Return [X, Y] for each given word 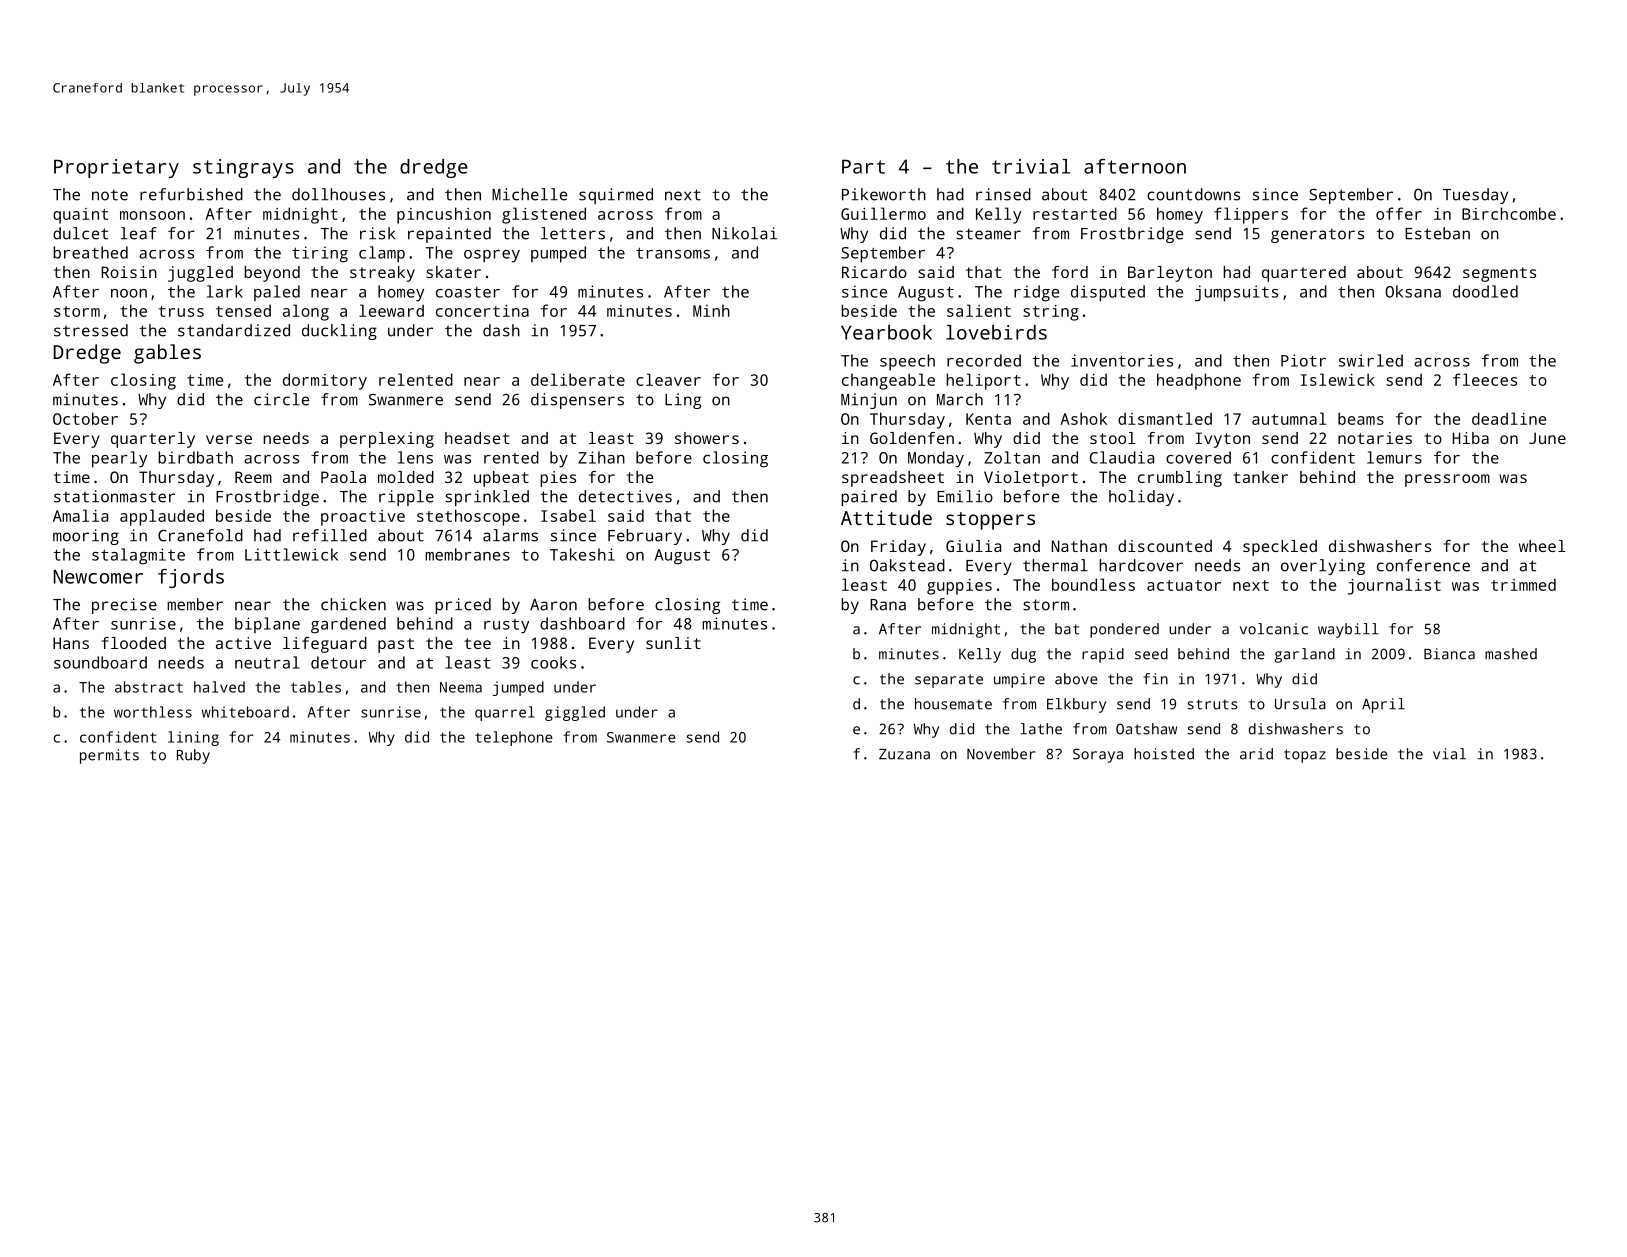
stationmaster [114, 496]
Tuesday [1475, 196]
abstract [149, 687]
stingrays [243, 168]
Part [863, 166]
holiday [1141, 498]
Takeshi [582, 554]
